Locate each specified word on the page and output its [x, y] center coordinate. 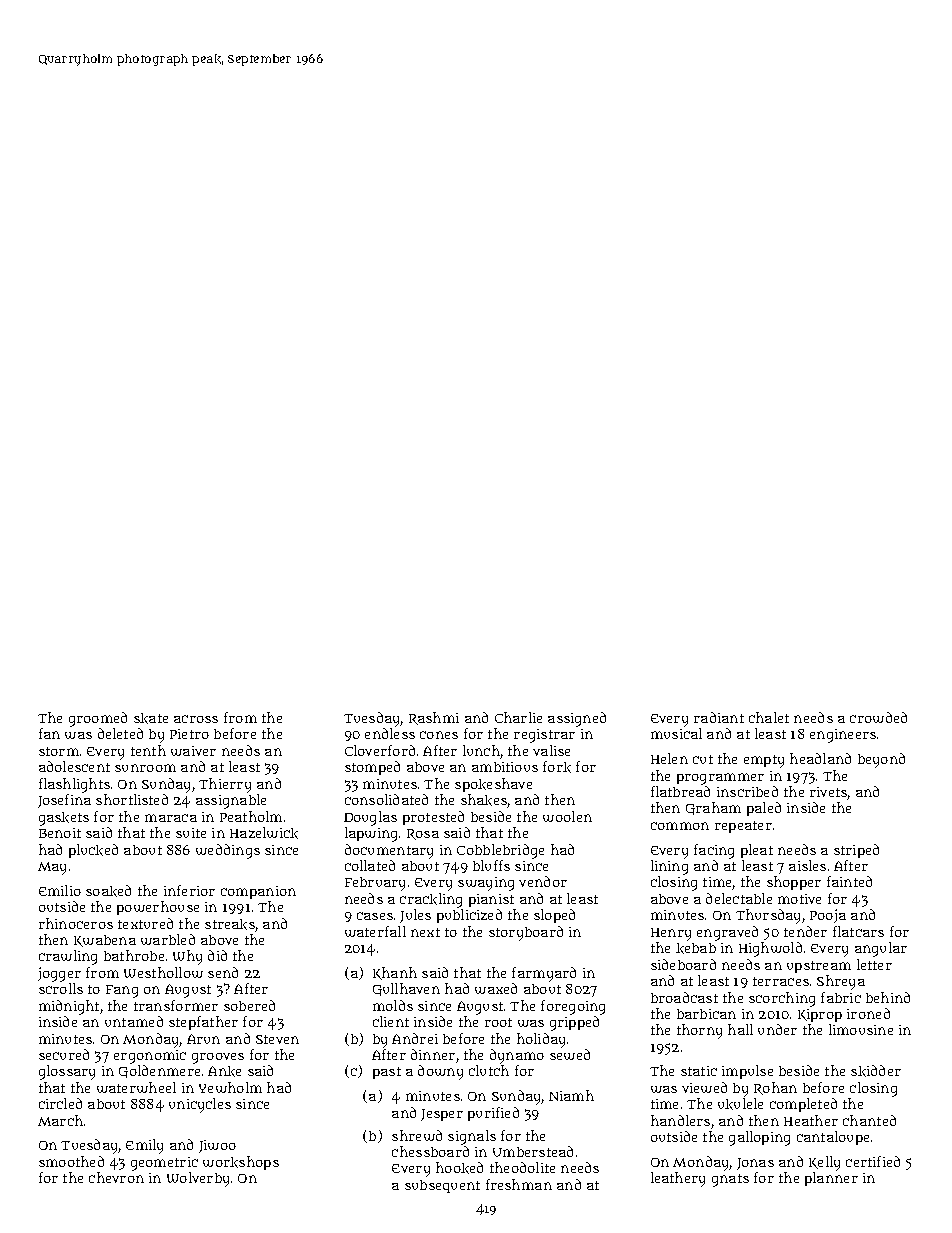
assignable [231, 801]
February [375, 884]
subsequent [442, 1186]
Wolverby [198, 1179]
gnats [730, 1180]
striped [856, 851]
